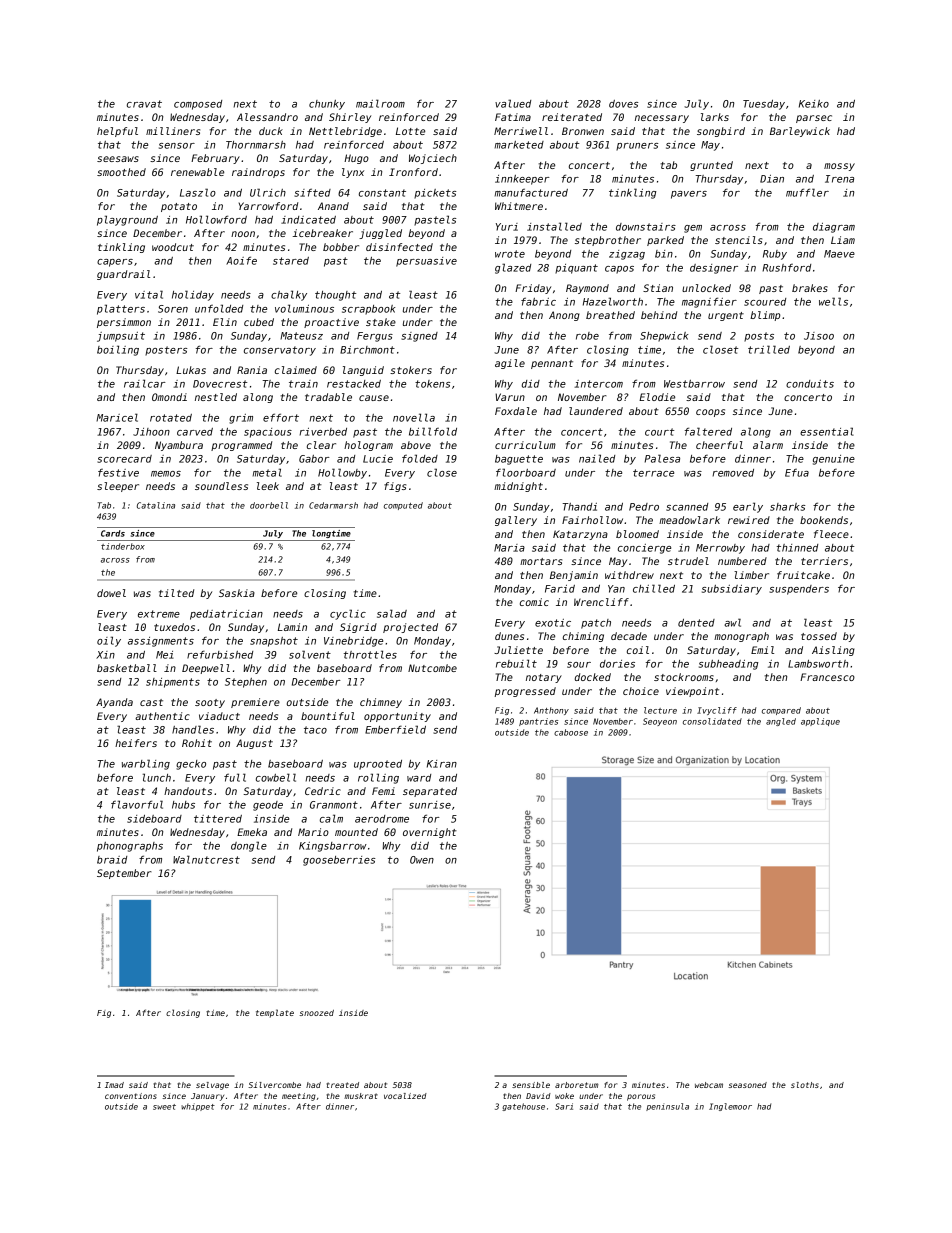 This screenshot has height=1233, width=952. I want to click on muffler, so click(807, 192).
